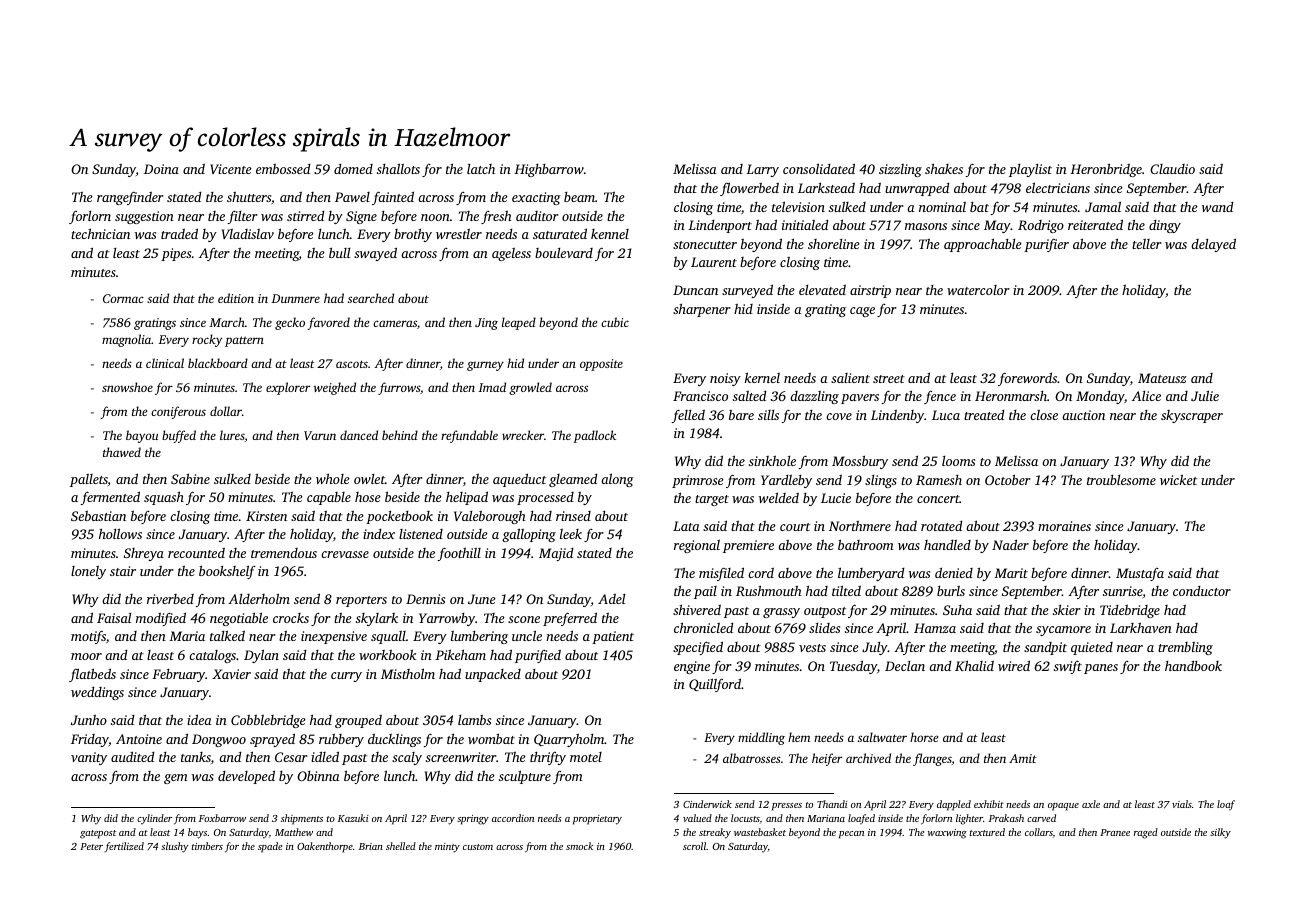 Image resolution: width=1308 pixels, height=924 pixels. Describe the element at coordinates (511, 254) in the screenshot. I see `ageless` at that location.
